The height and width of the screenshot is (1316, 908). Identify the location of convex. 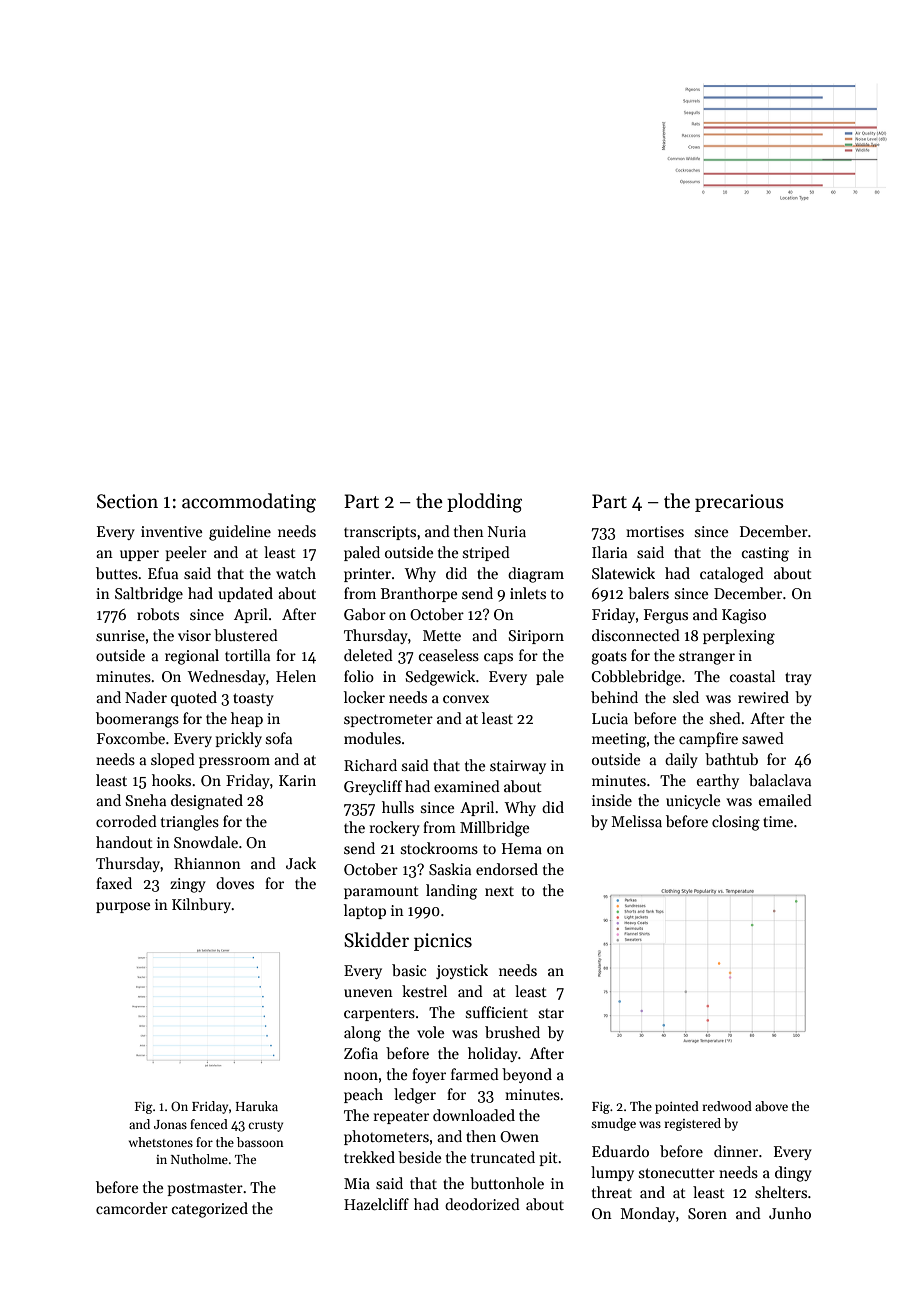
(466, 699).
